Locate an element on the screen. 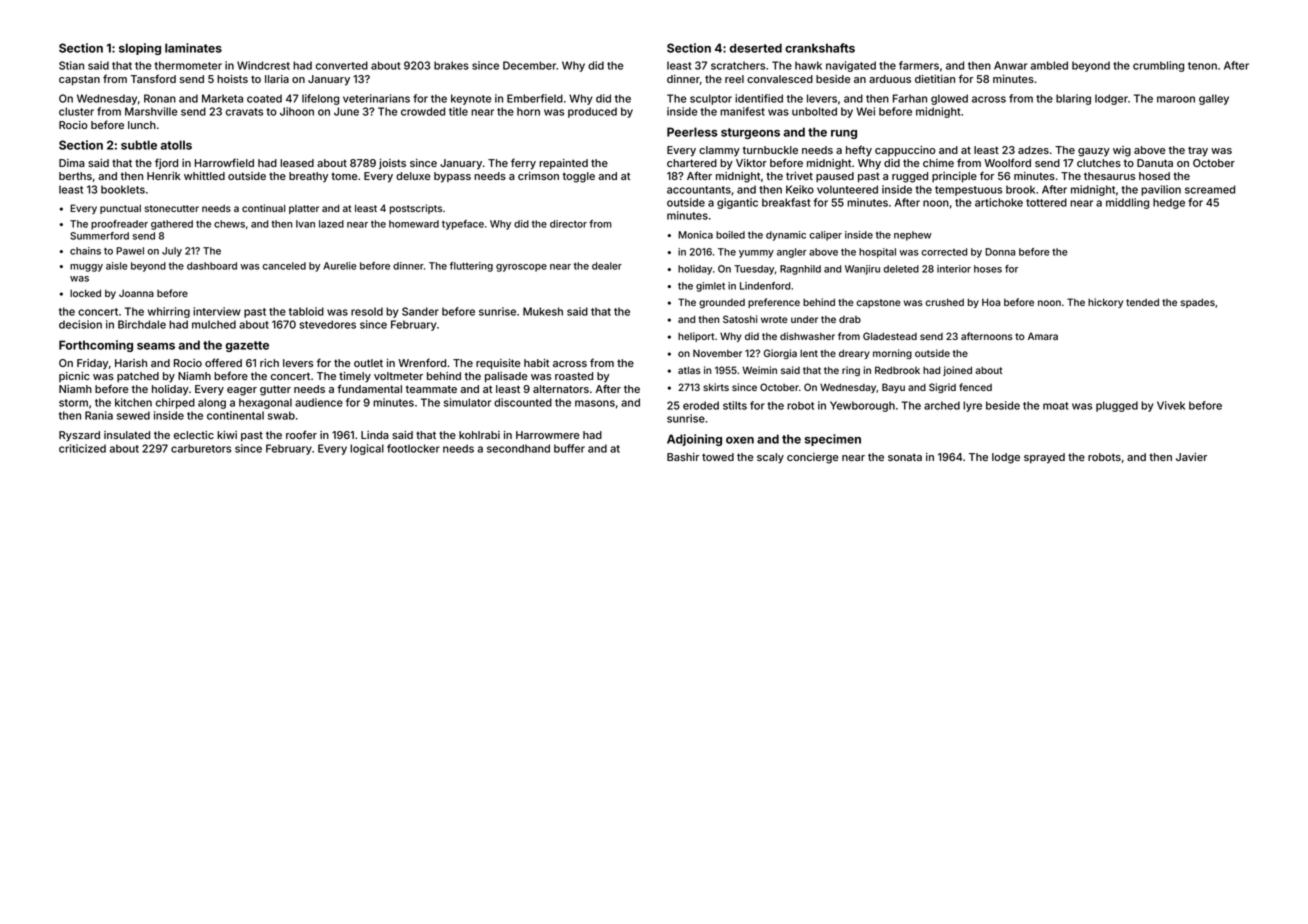 The width and height of the screenshot is (1308, 924). Bashir is located at coordinates (683, 457).
